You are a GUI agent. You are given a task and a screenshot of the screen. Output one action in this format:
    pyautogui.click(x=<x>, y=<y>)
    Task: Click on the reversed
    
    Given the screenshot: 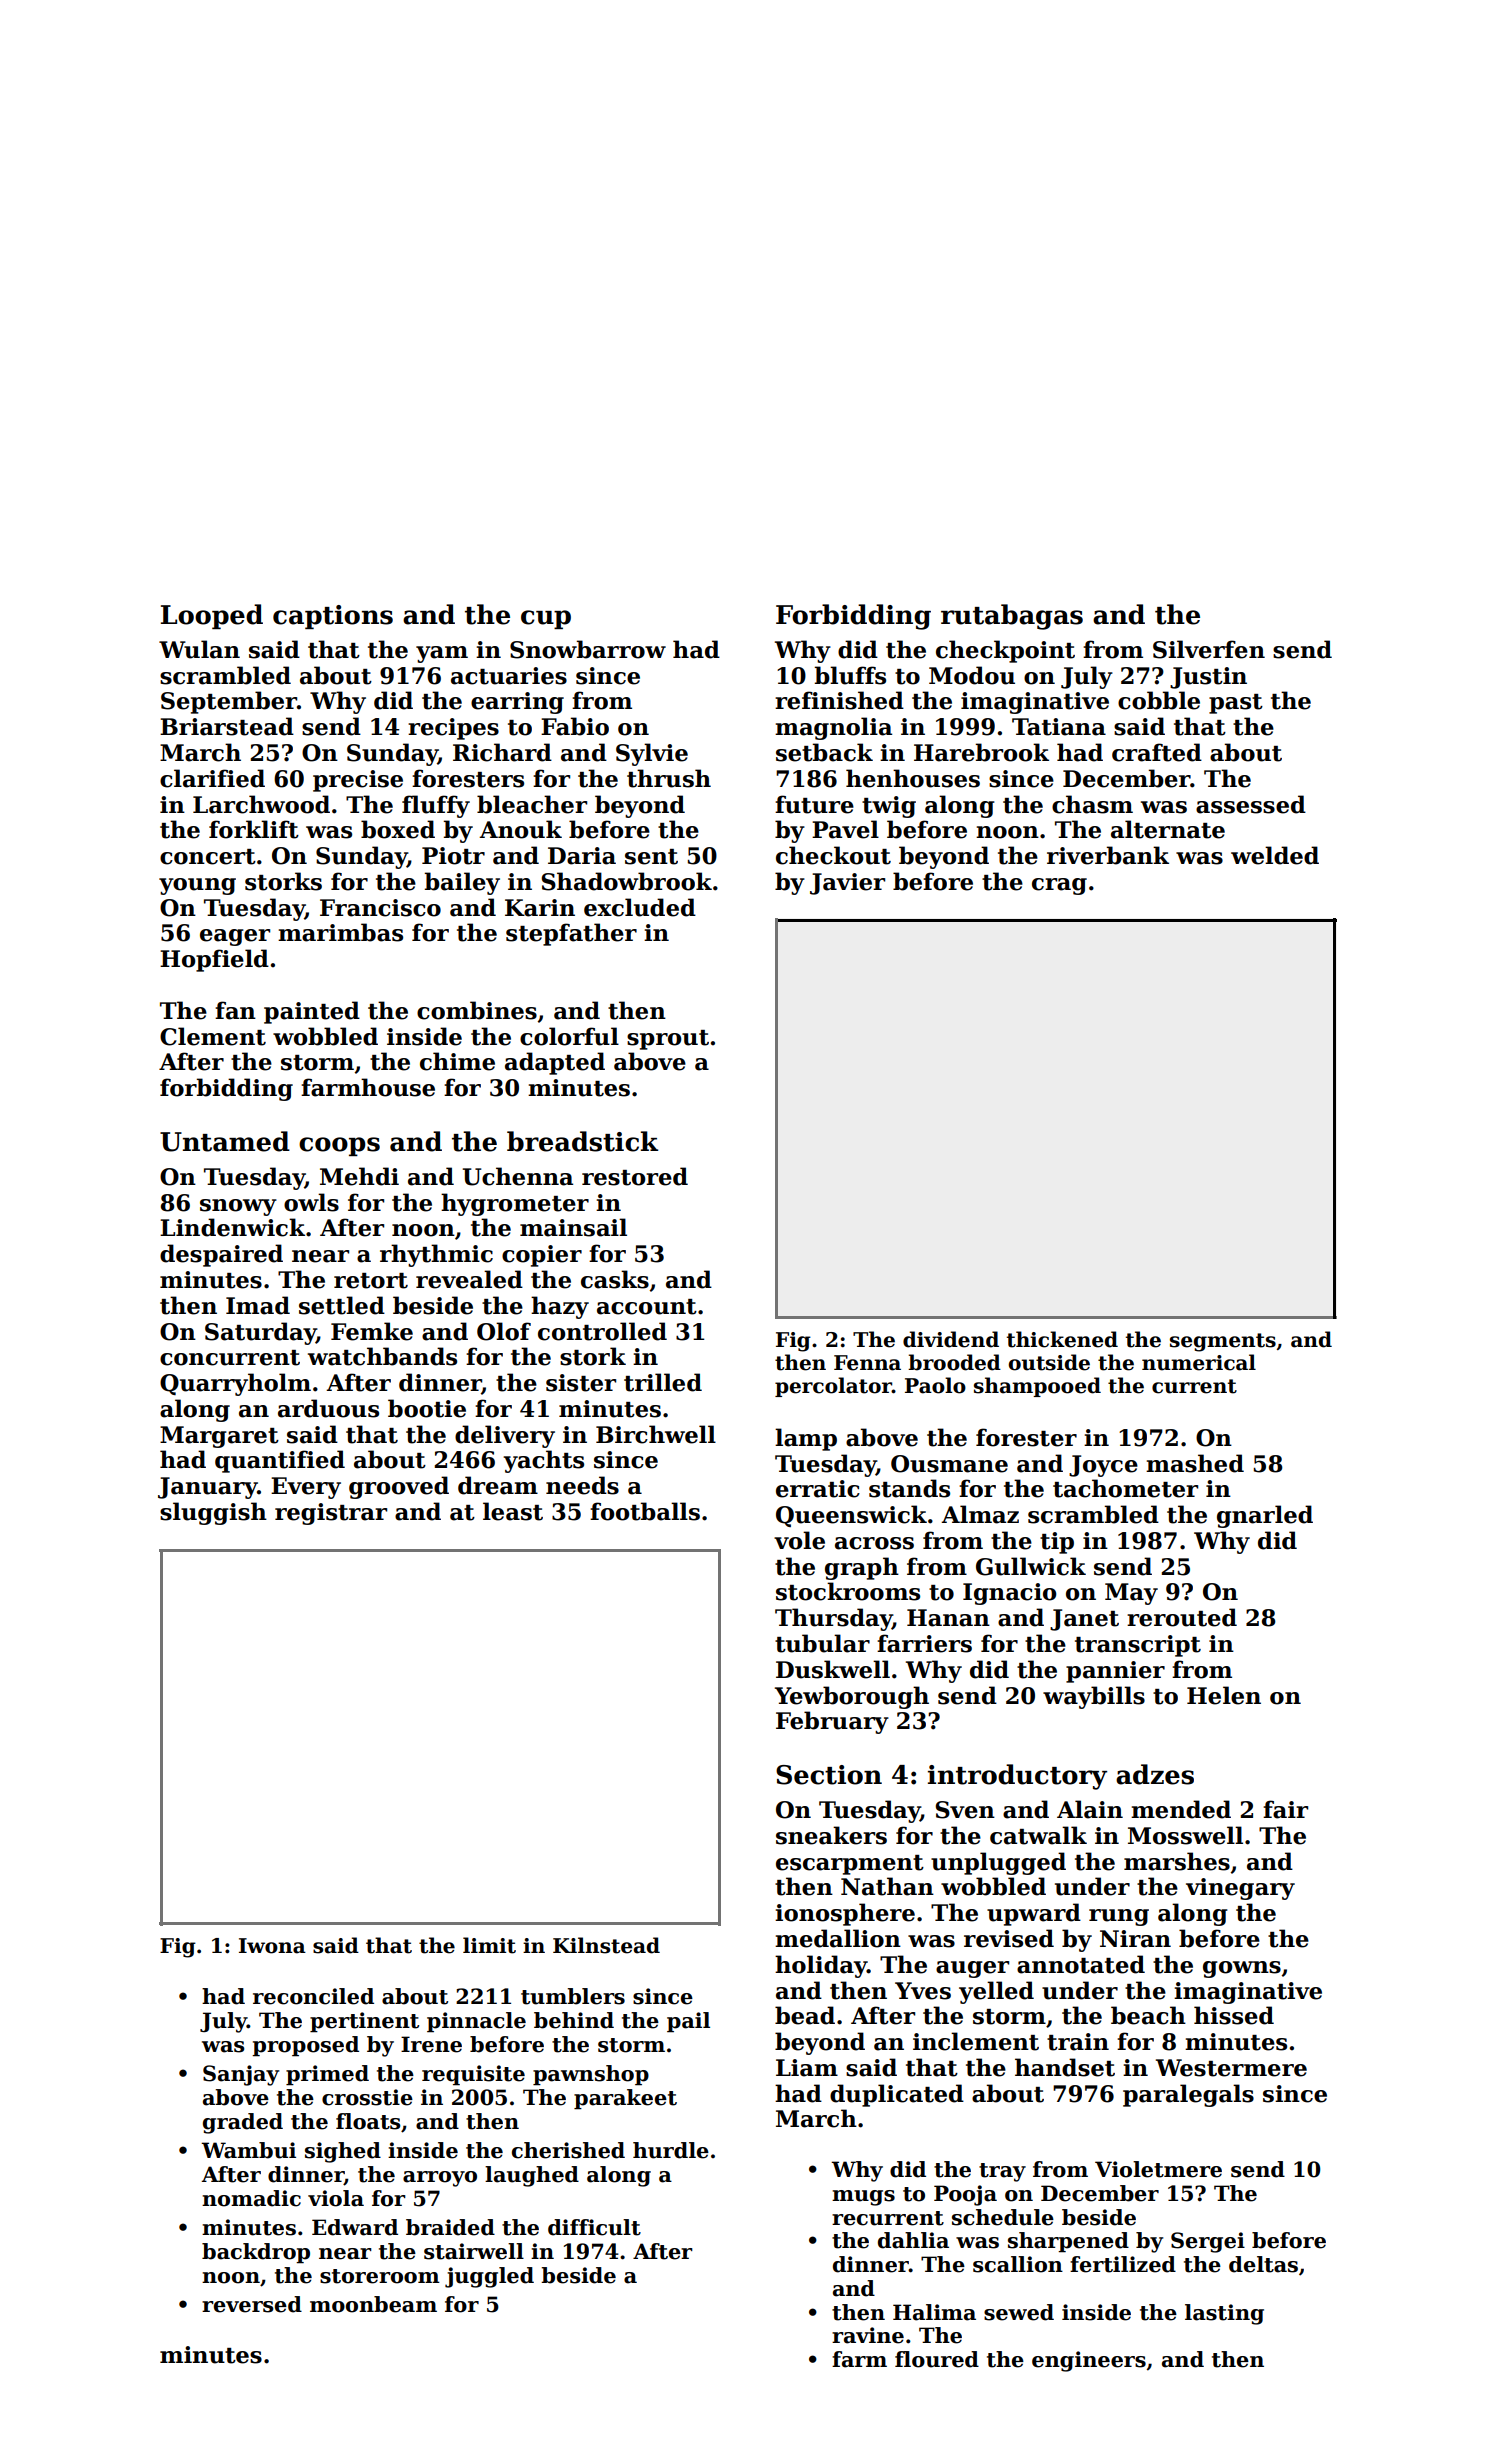 What is the action you would take?
    pyautogui.click(x=252, y=2304)
